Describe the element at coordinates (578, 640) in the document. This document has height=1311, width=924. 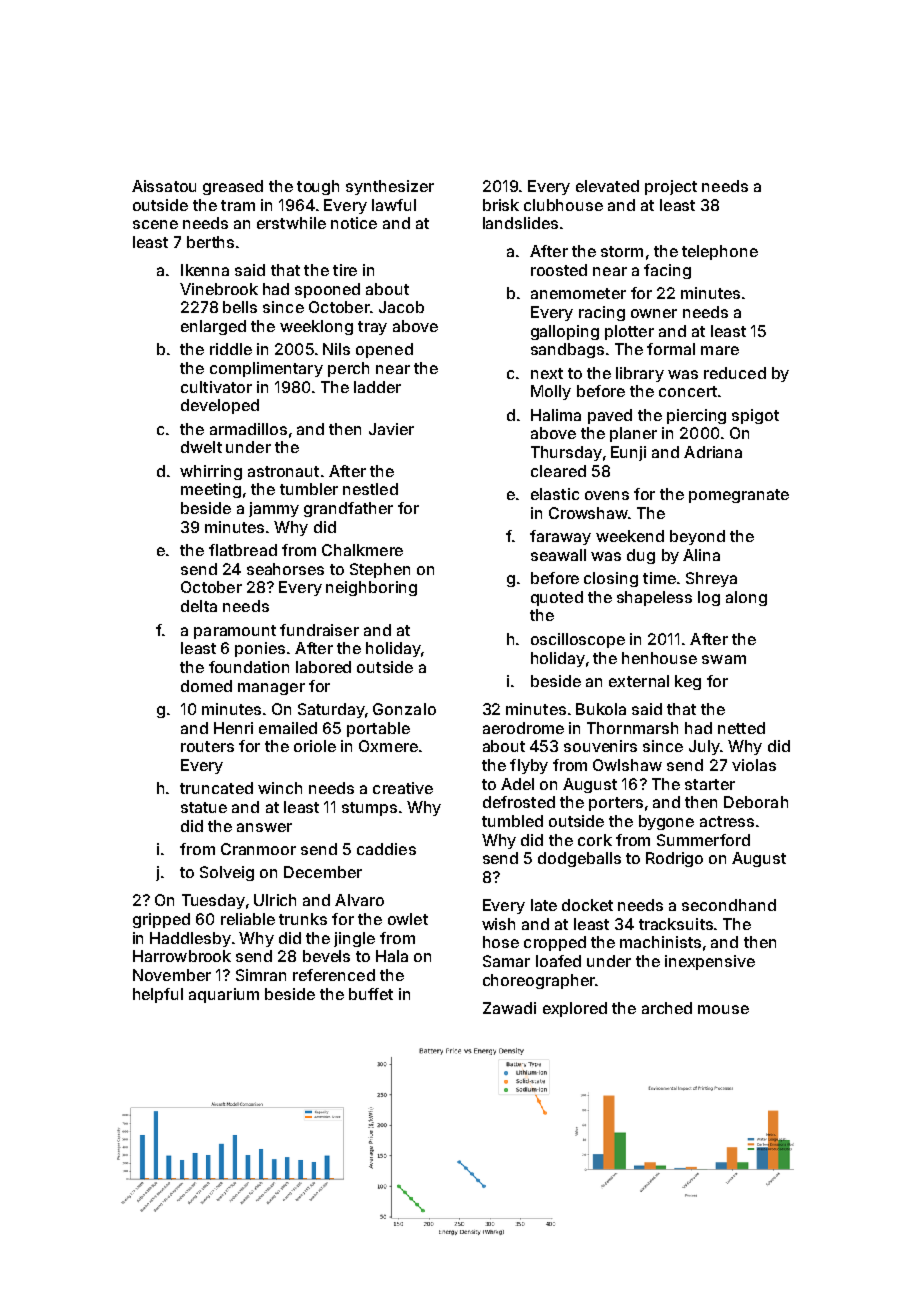
I see `oscilloscope` at that location.
